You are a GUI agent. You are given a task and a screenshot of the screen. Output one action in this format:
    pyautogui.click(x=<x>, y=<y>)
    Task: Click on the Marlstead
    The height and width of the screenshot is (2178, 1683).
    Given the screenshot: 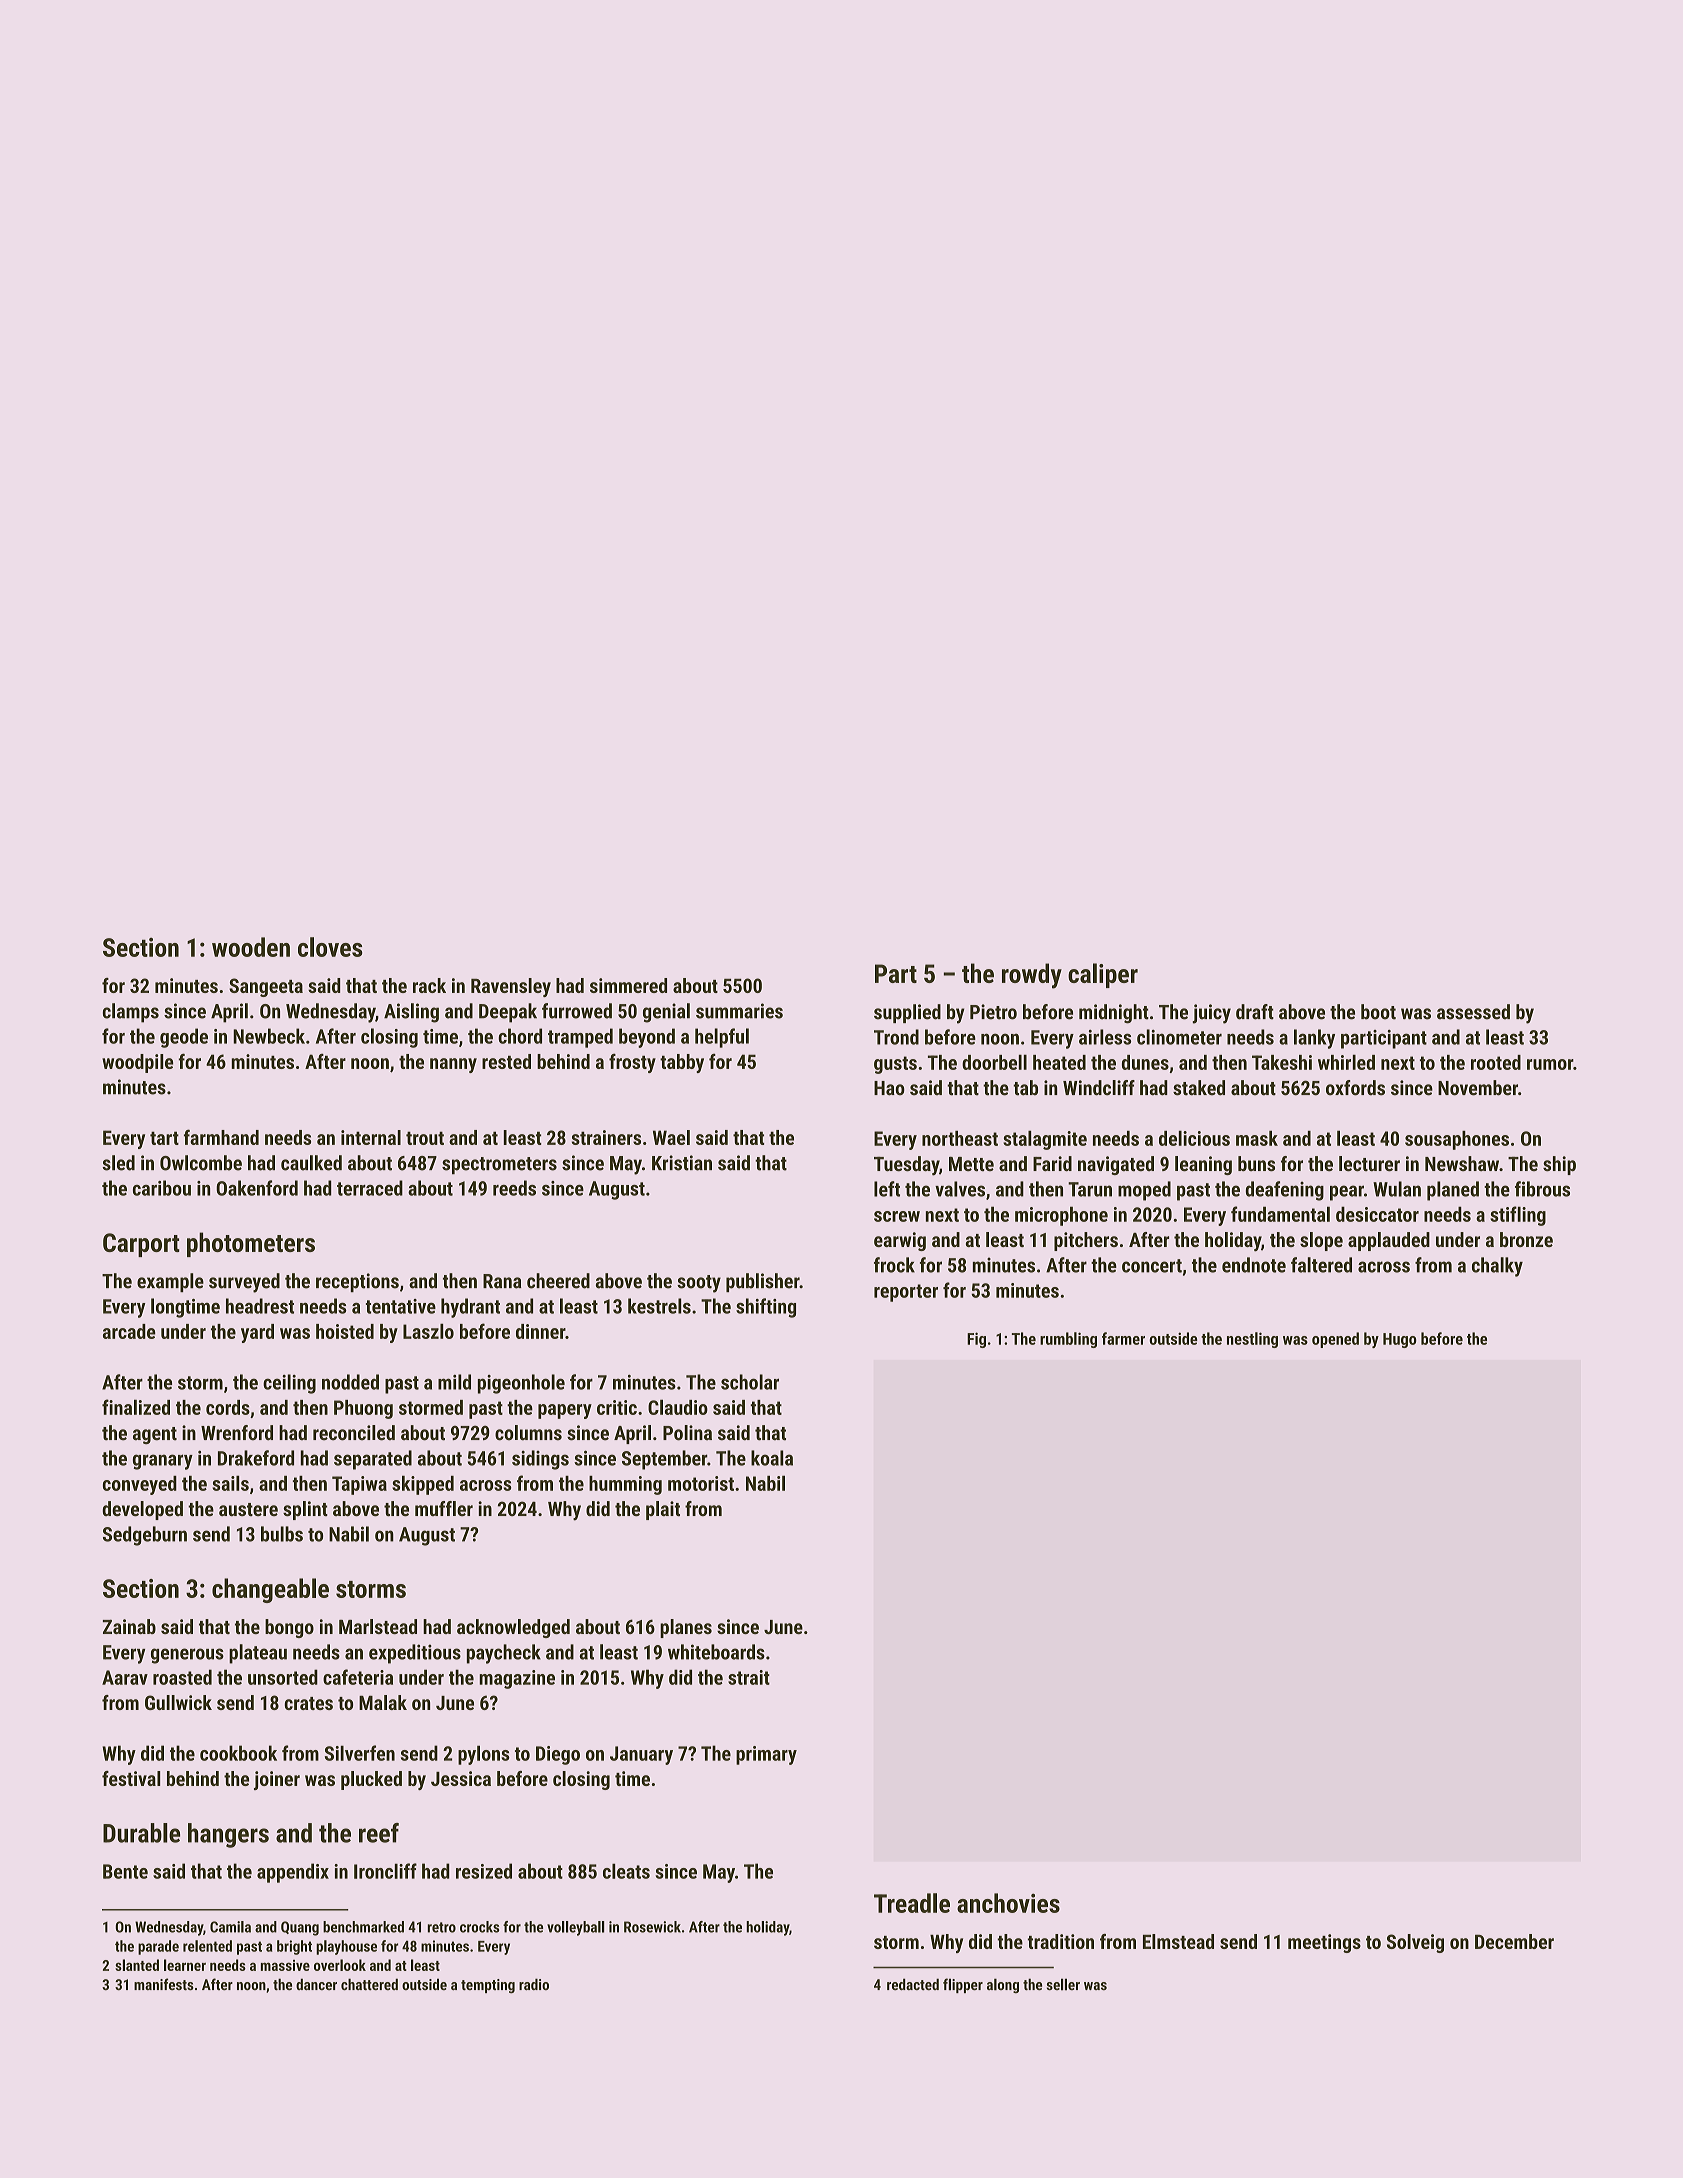 What is the action you would take?
    pyautogui.click(x=378, y=1626)
